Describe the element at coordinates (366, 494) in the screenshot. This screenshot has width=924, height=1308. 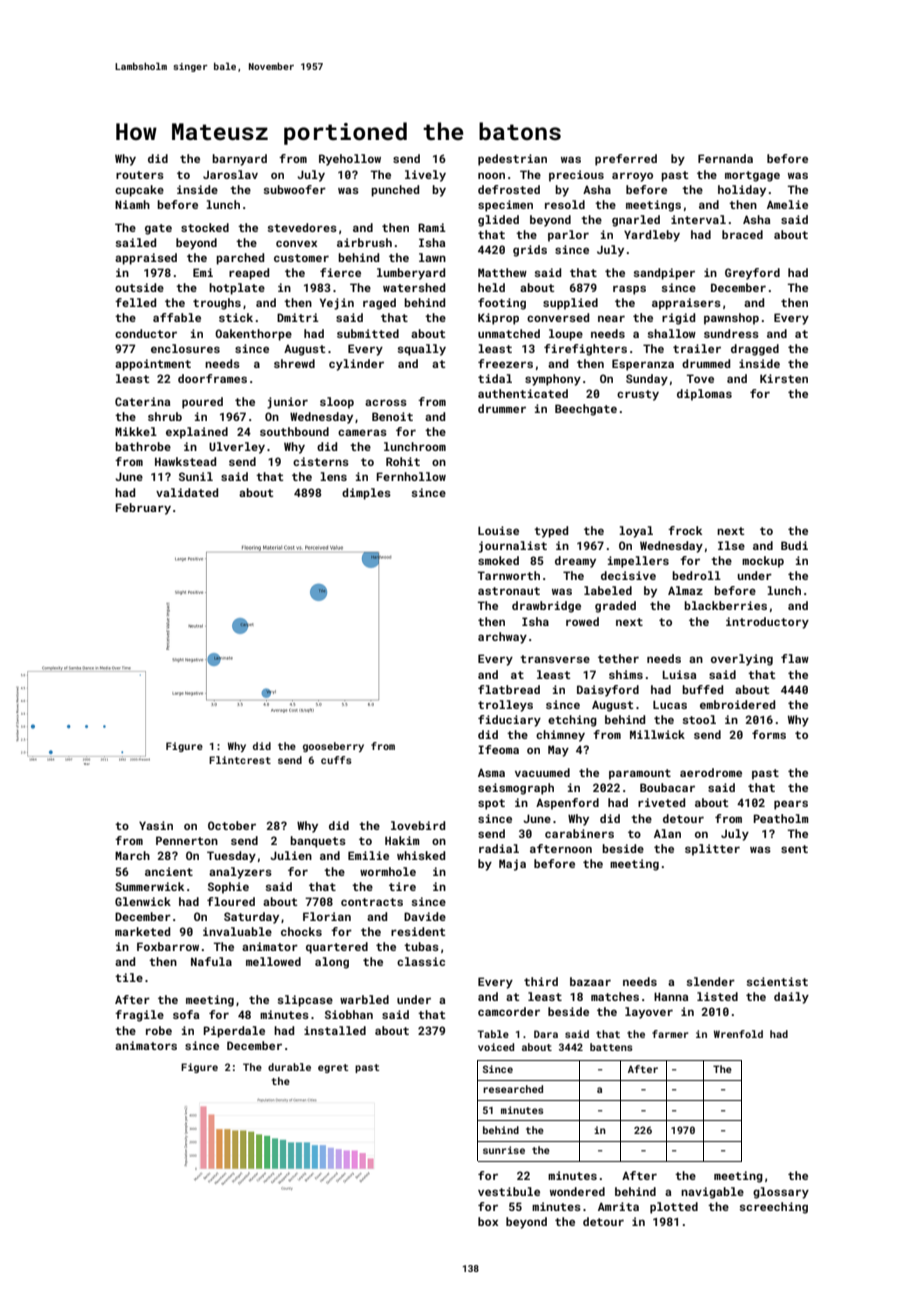
I see `dimples` at that location.
